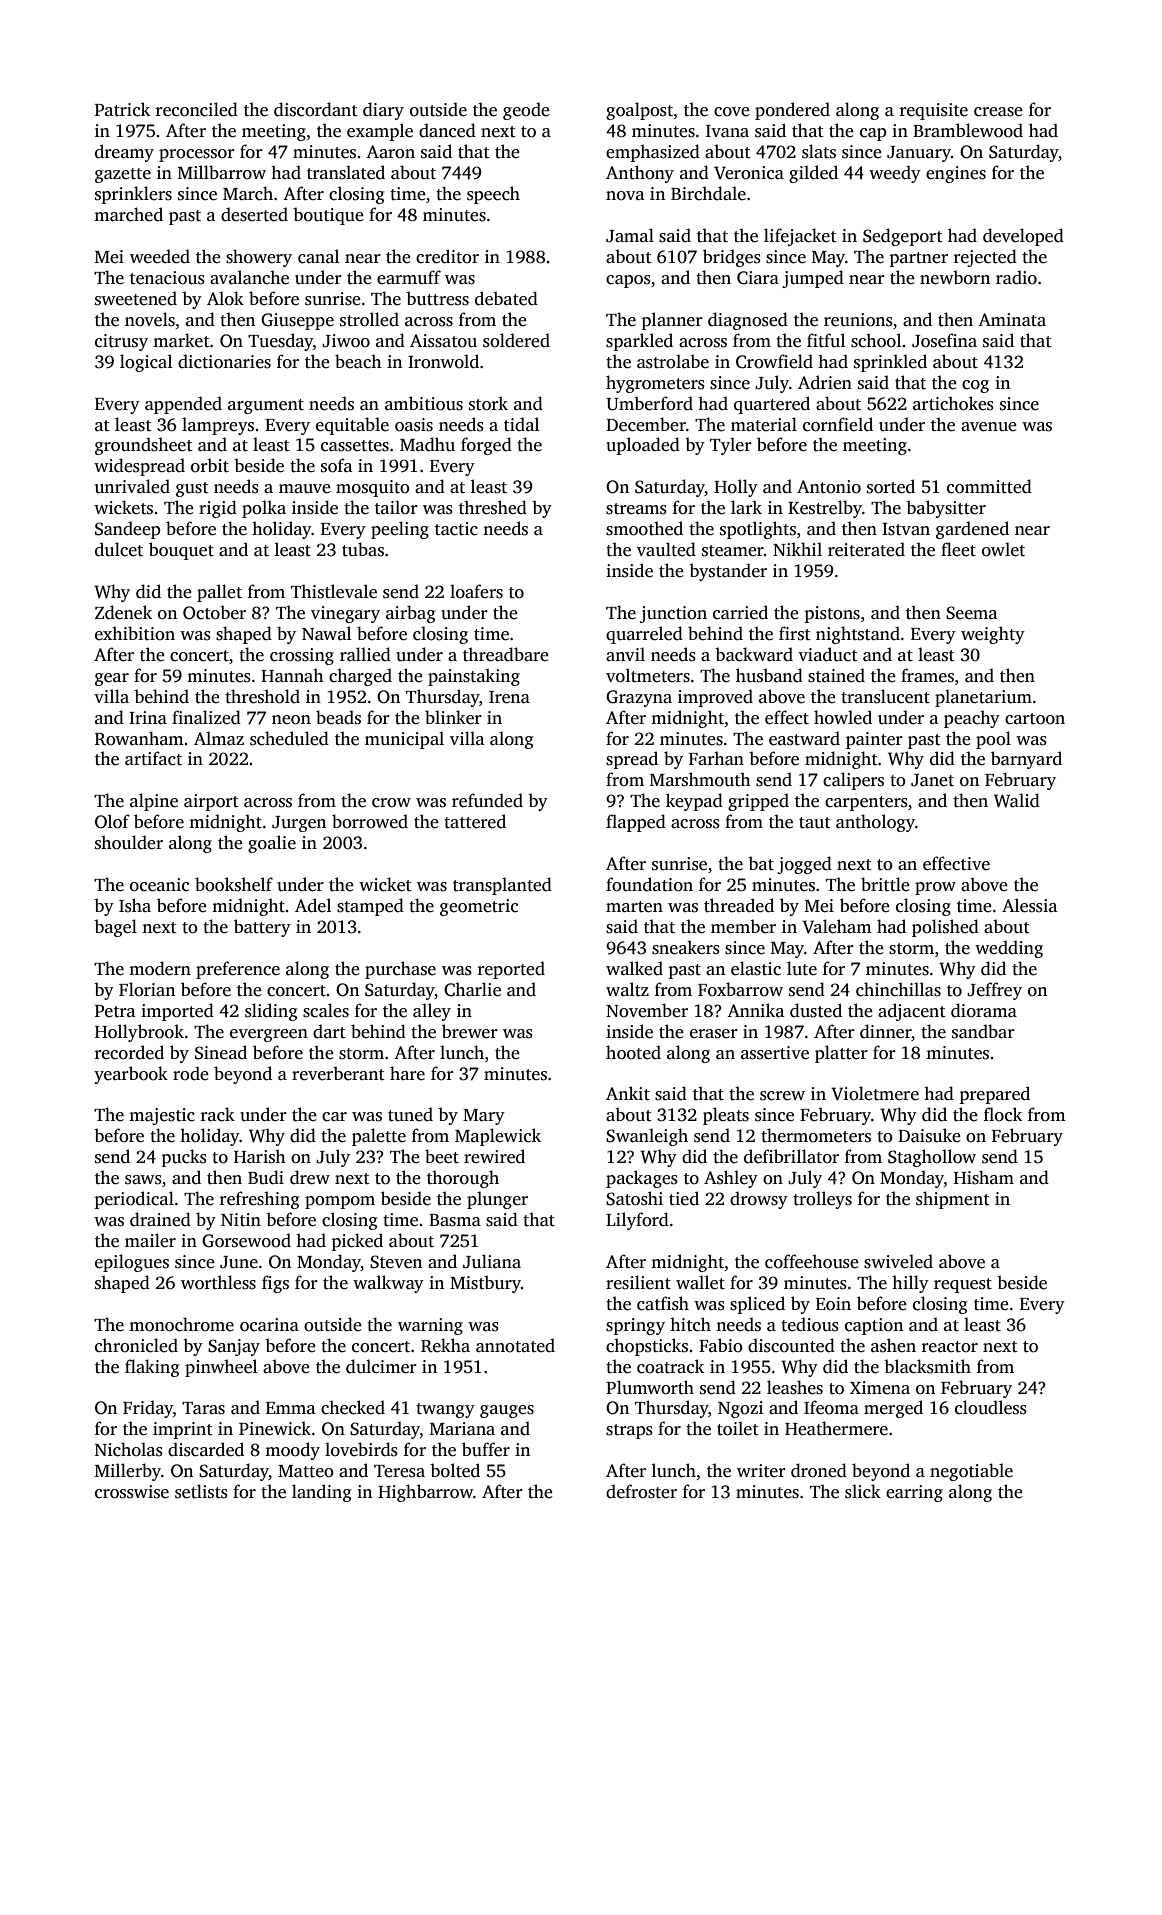  I want to click on geode, so click(526, 111).
